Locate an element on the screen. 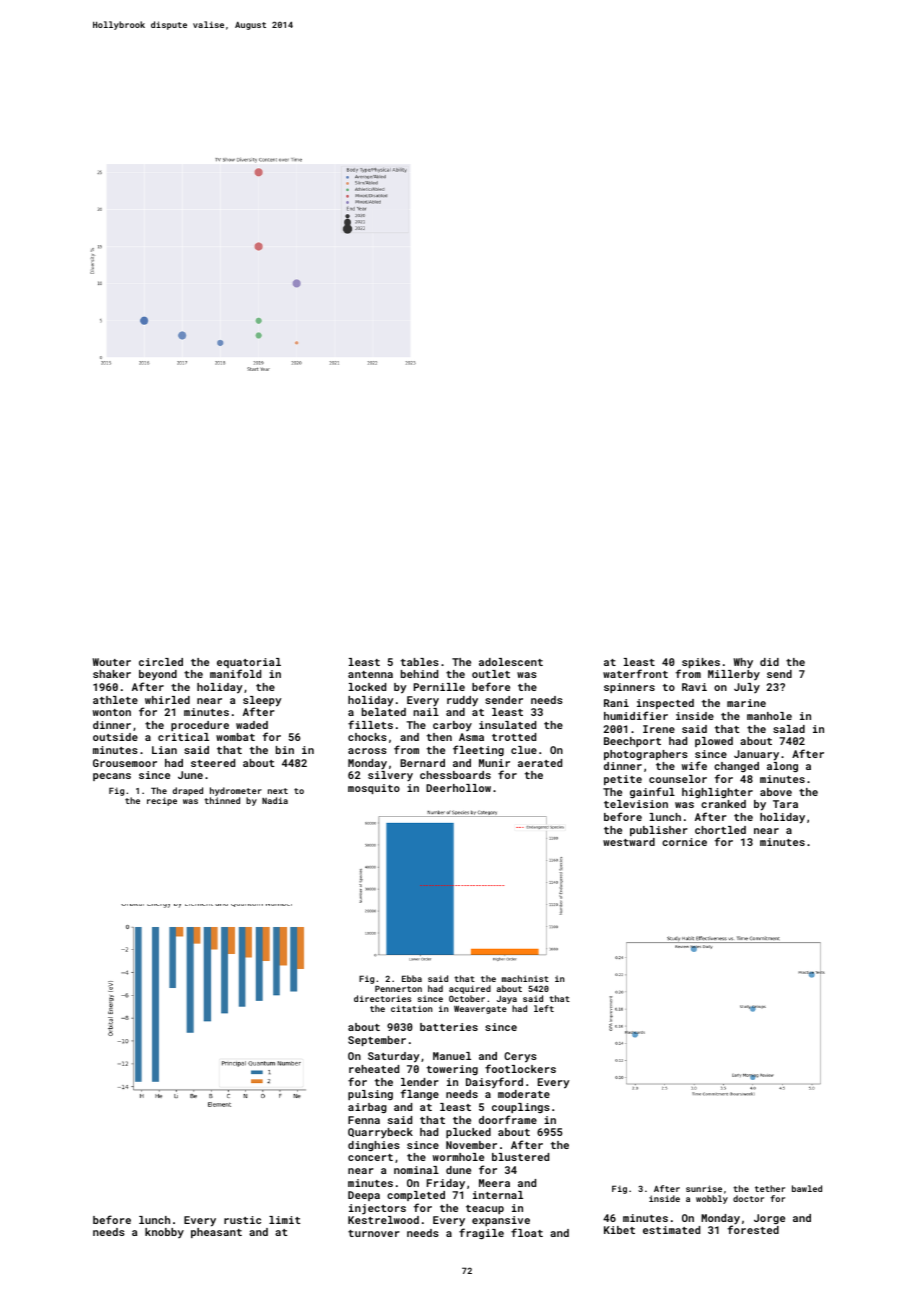  machinist is located at coordinates (525, 978).
